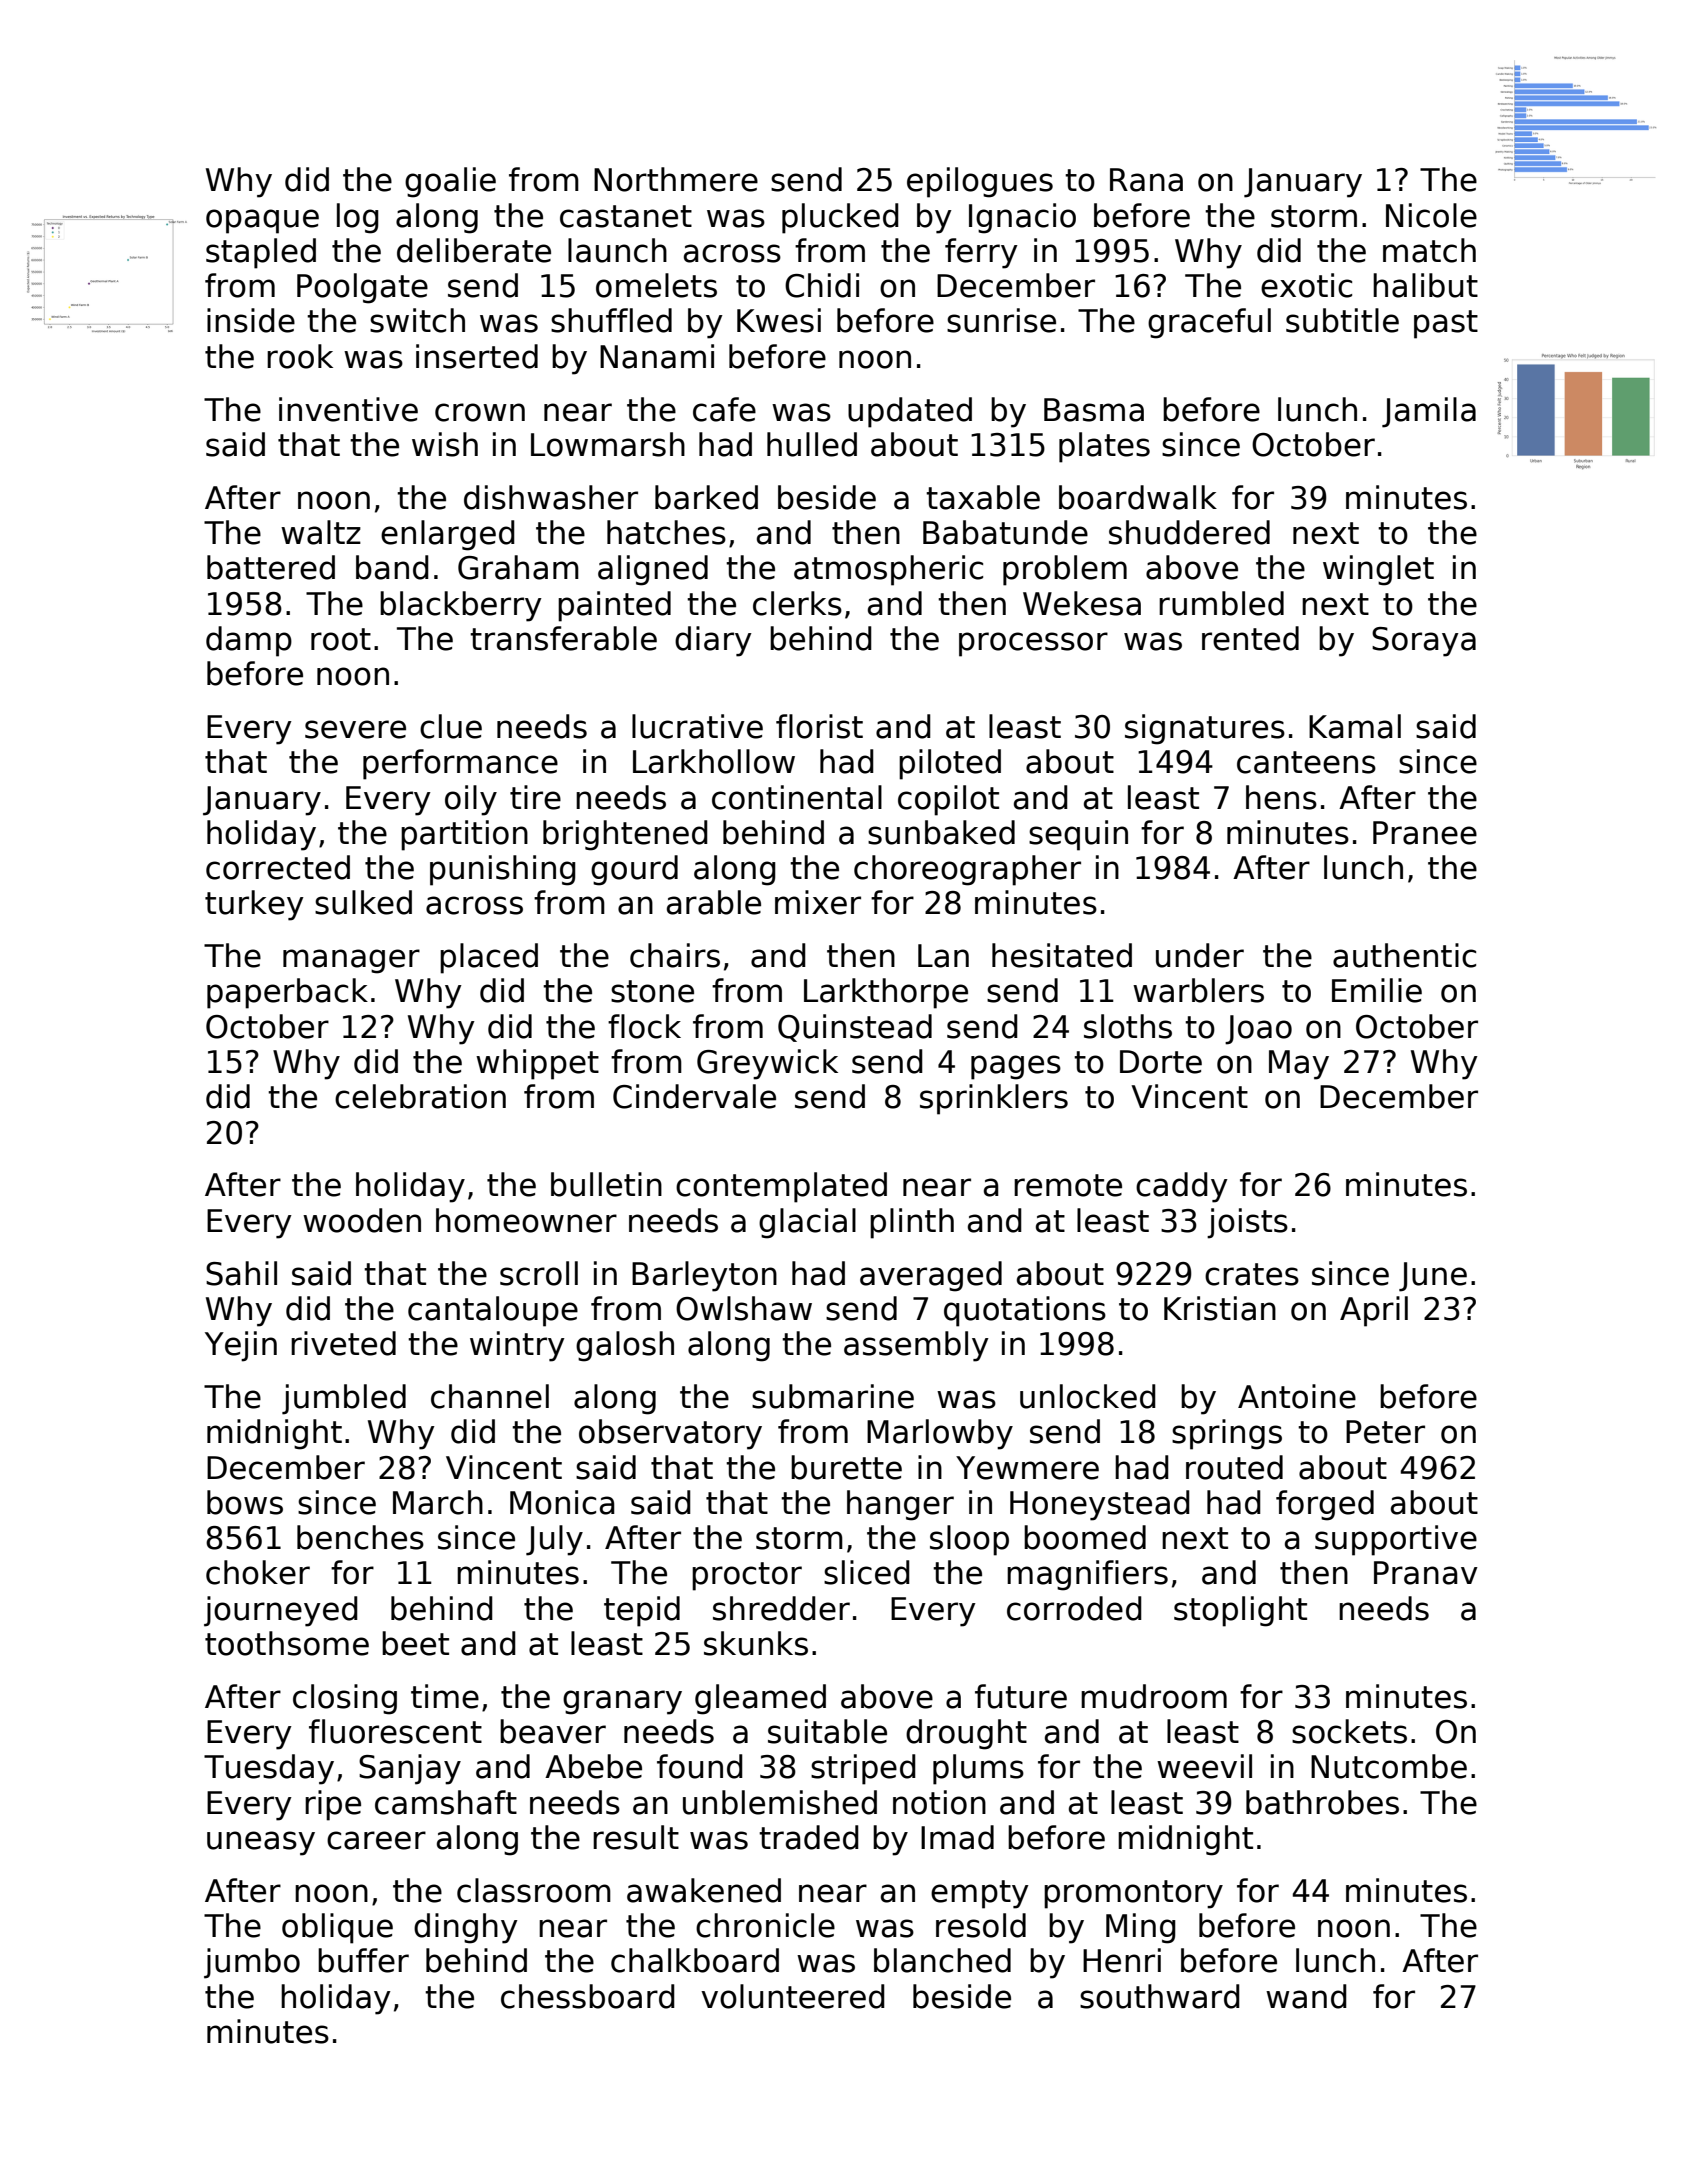 The height and width of the document is (2178, 1683). Describe the element at coordinates (1182, 1187) in the document. I see `caddy` at that location.
